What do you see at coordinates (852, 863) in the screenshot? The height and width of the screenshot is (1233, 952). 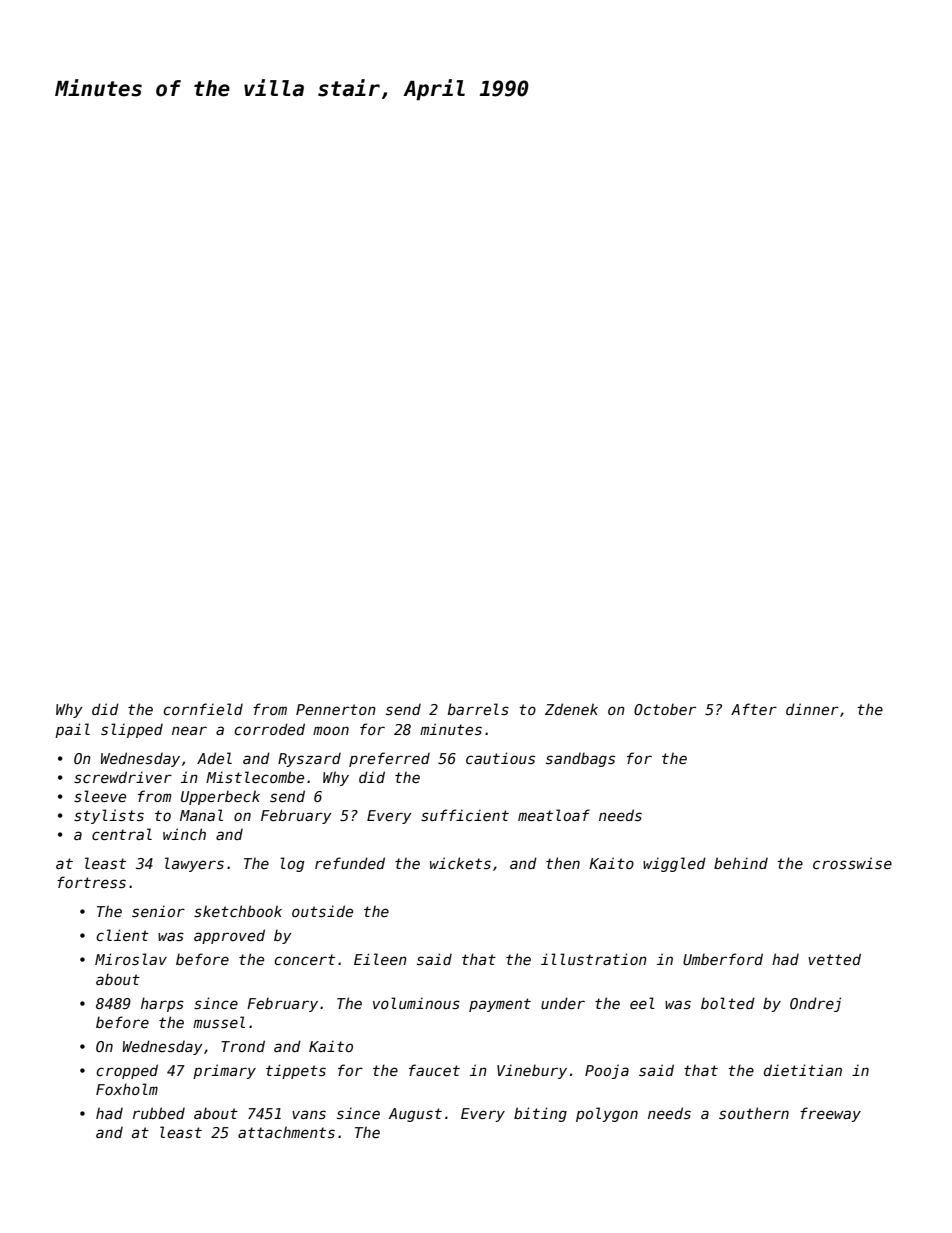 I see `crosswise` at bounding box center [852, 863].
